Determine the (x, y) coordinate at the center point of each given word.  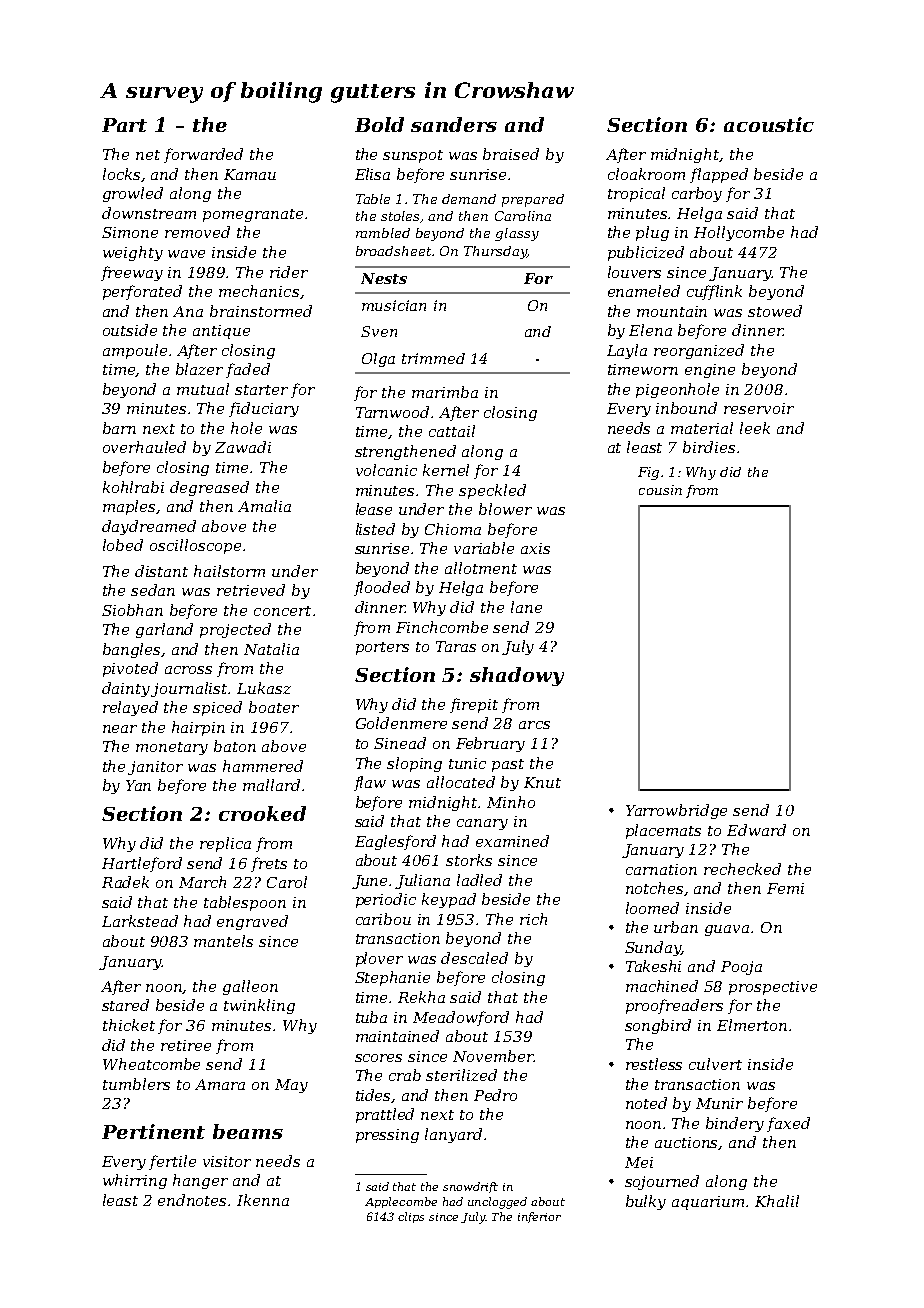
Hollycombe (739, 233)
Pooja (741, 968)
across (188, 670)
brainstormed (261, 311)
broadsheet (393, 251)
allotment (481, 568)
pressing (387, 1136)
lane (526, 607)
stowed (775, 311)
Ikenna (263, 1200)
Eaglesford (395, 842)
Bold (379, 124)
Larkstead (140, 921)
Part (124, 125)
